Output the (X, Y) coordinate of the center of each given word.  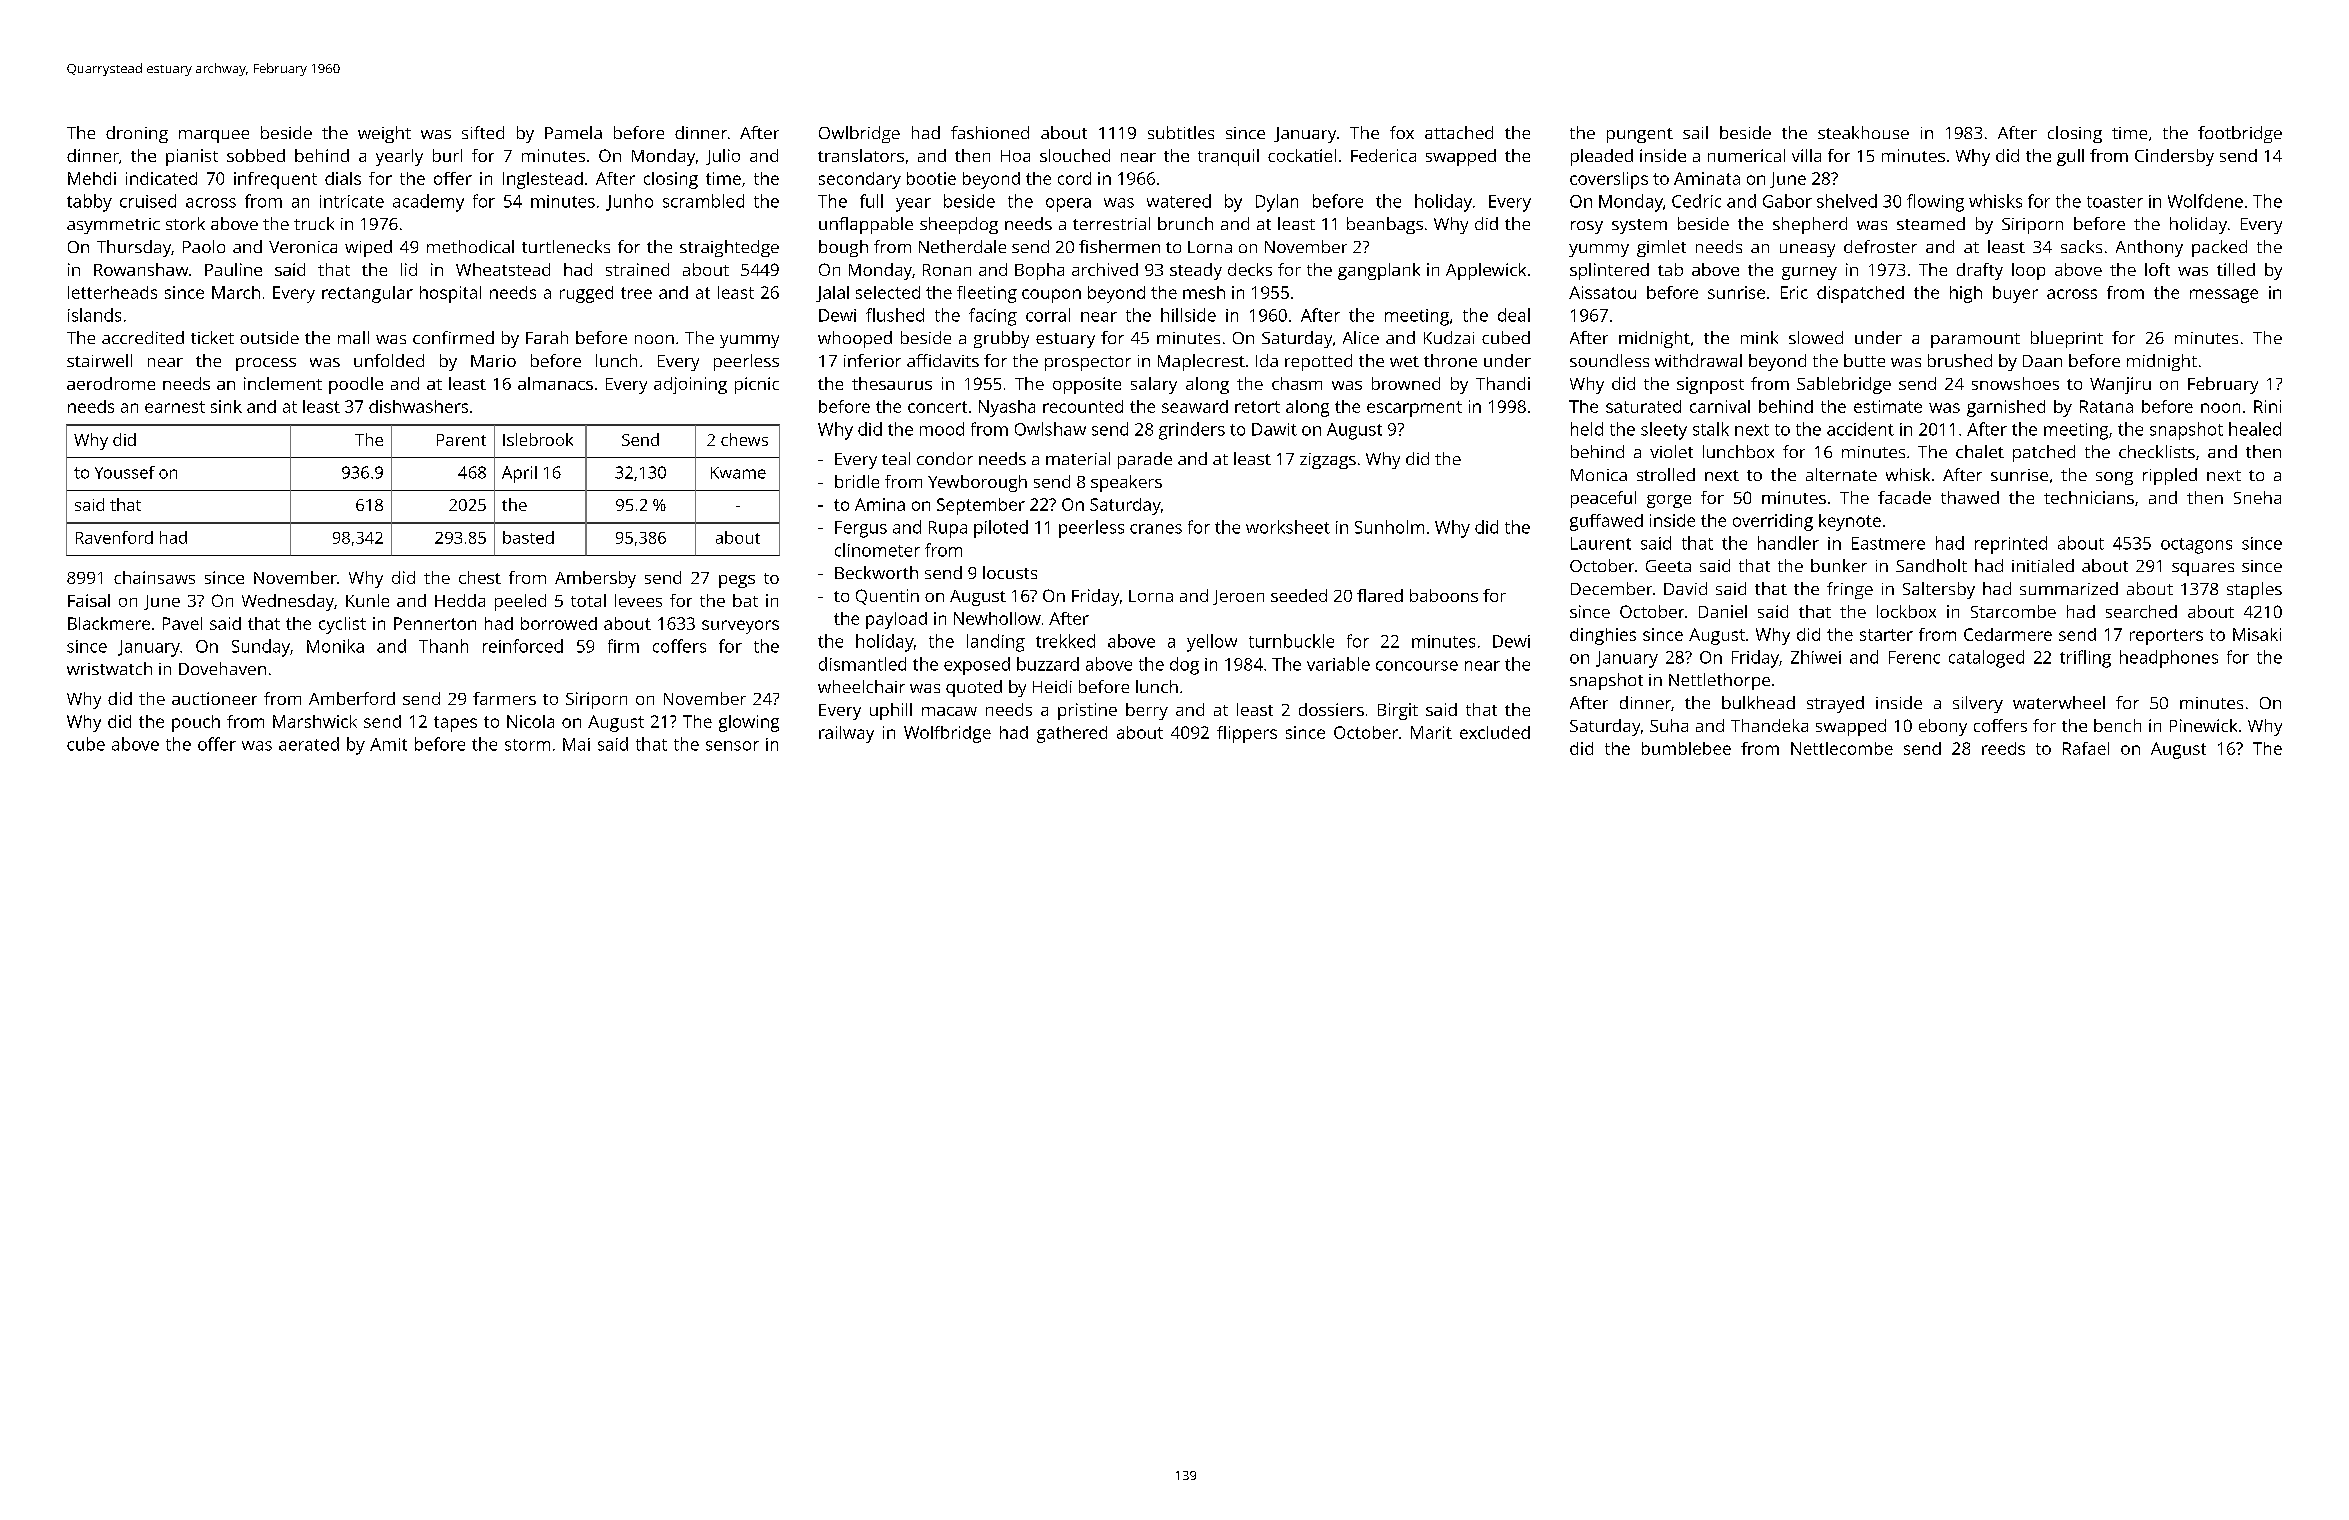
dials (343, 178)
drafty (1980, 271)
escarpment (1414, 409)
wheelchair (861, 686)
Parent (461, 440)
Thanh (443, 646)
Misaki (2257, 634)
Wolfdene (2205, 201)
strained (637, 269)
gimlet (1661, 248)
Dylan (1277, 203)
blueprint (2067, 339)
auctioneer (214, 698)
